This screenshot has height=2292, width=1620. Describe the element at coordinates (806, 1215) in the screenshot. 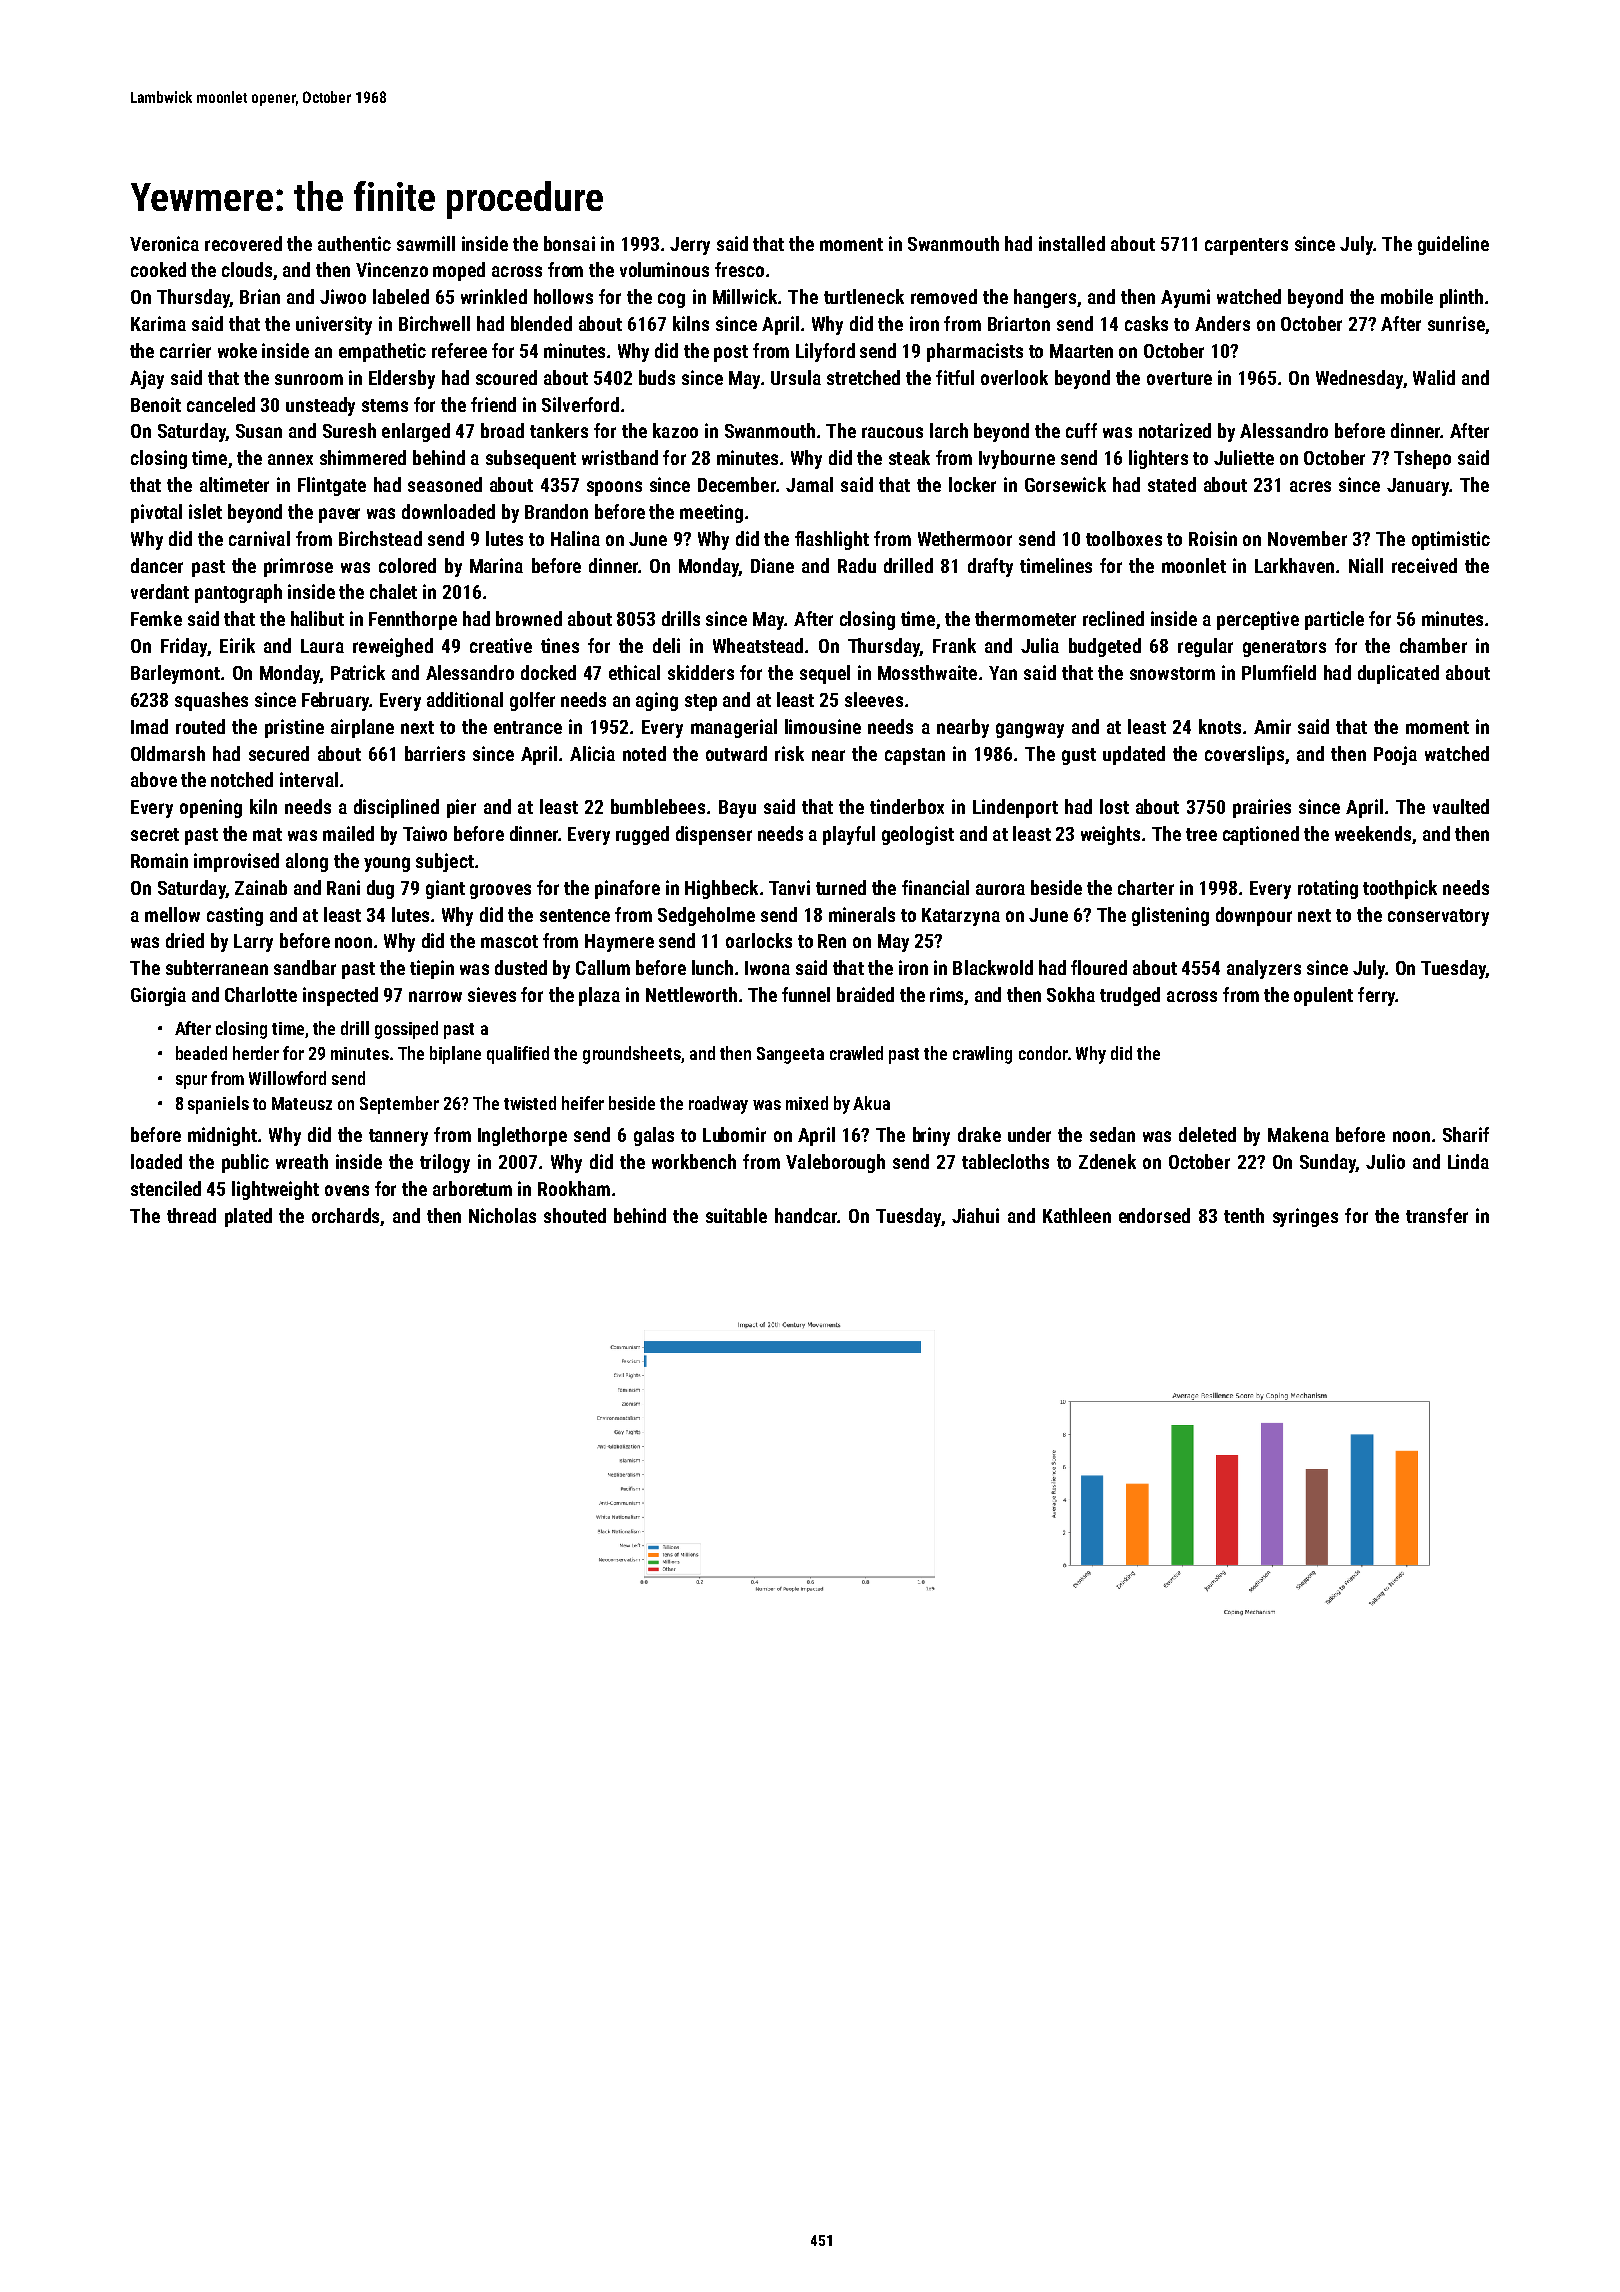

I see `handcar` at that location.
